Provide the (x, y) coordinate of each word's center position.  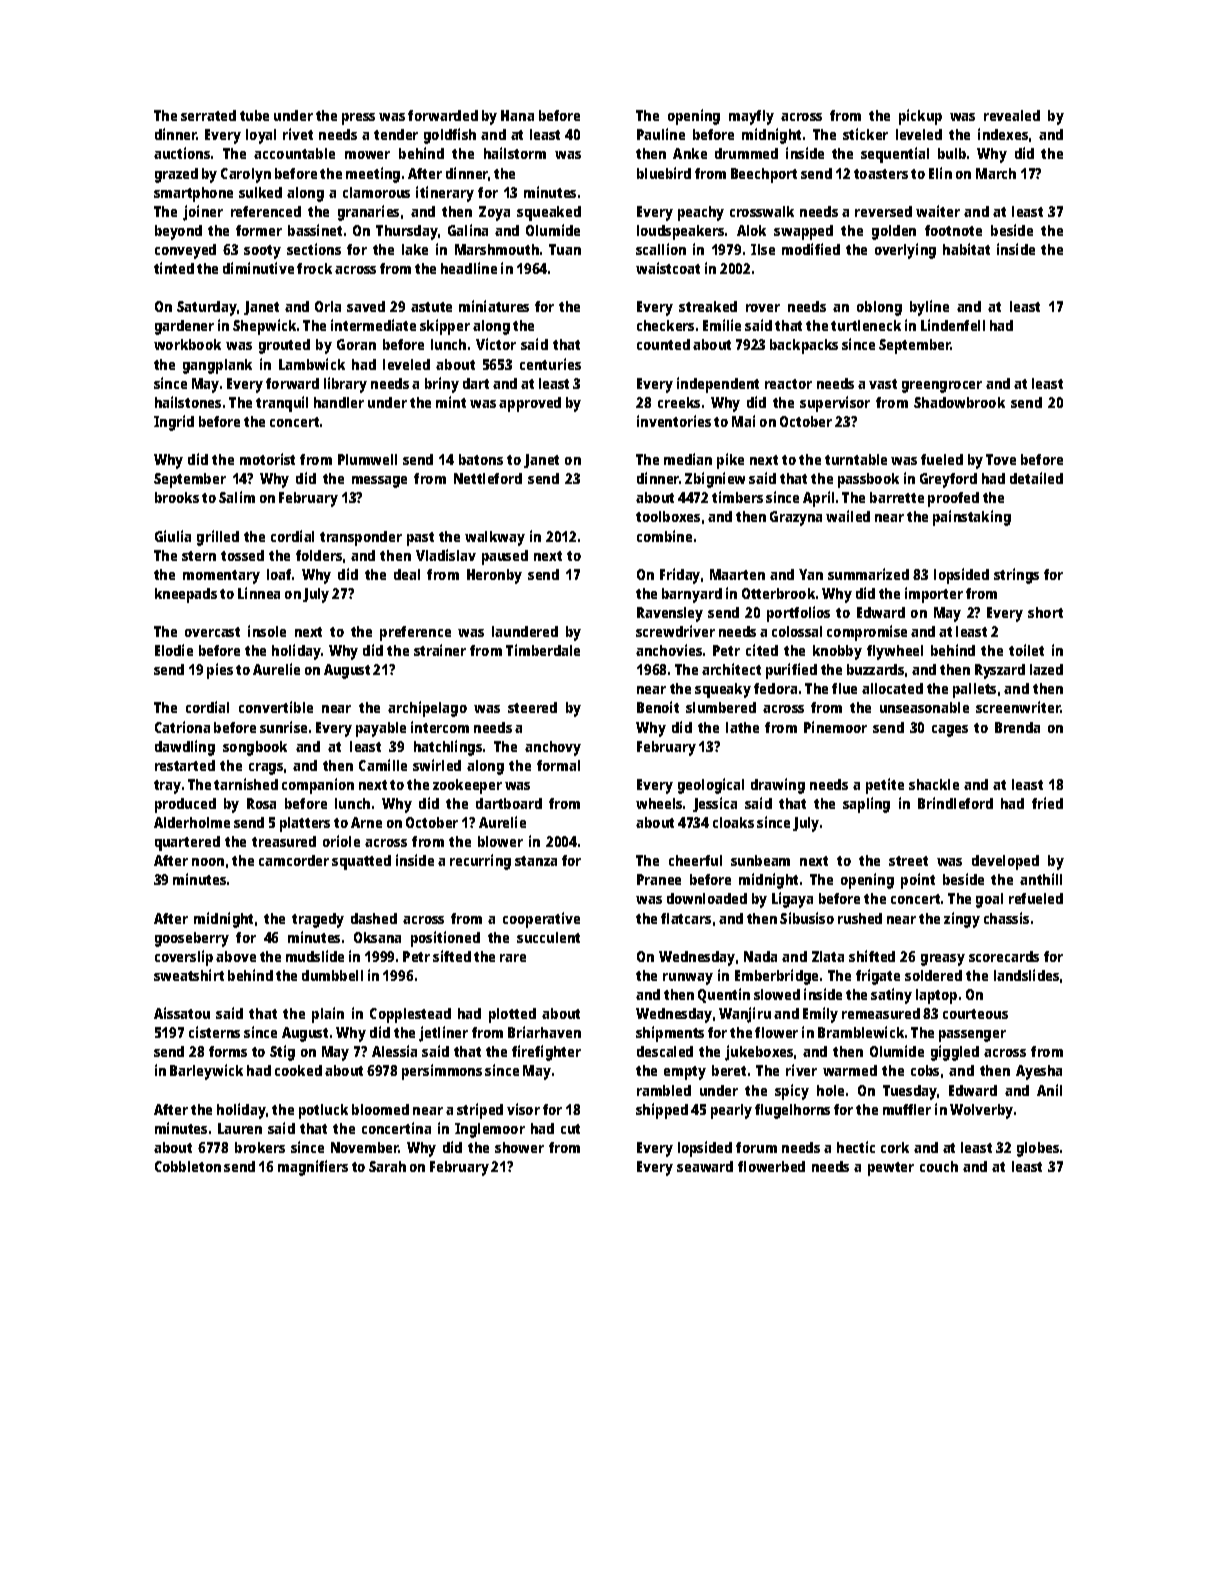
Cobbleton (188, 1166)
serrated (208, 115)
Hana (517, 115)
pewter (891, 1169)
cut (570, 1129)
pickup (920, 117)
